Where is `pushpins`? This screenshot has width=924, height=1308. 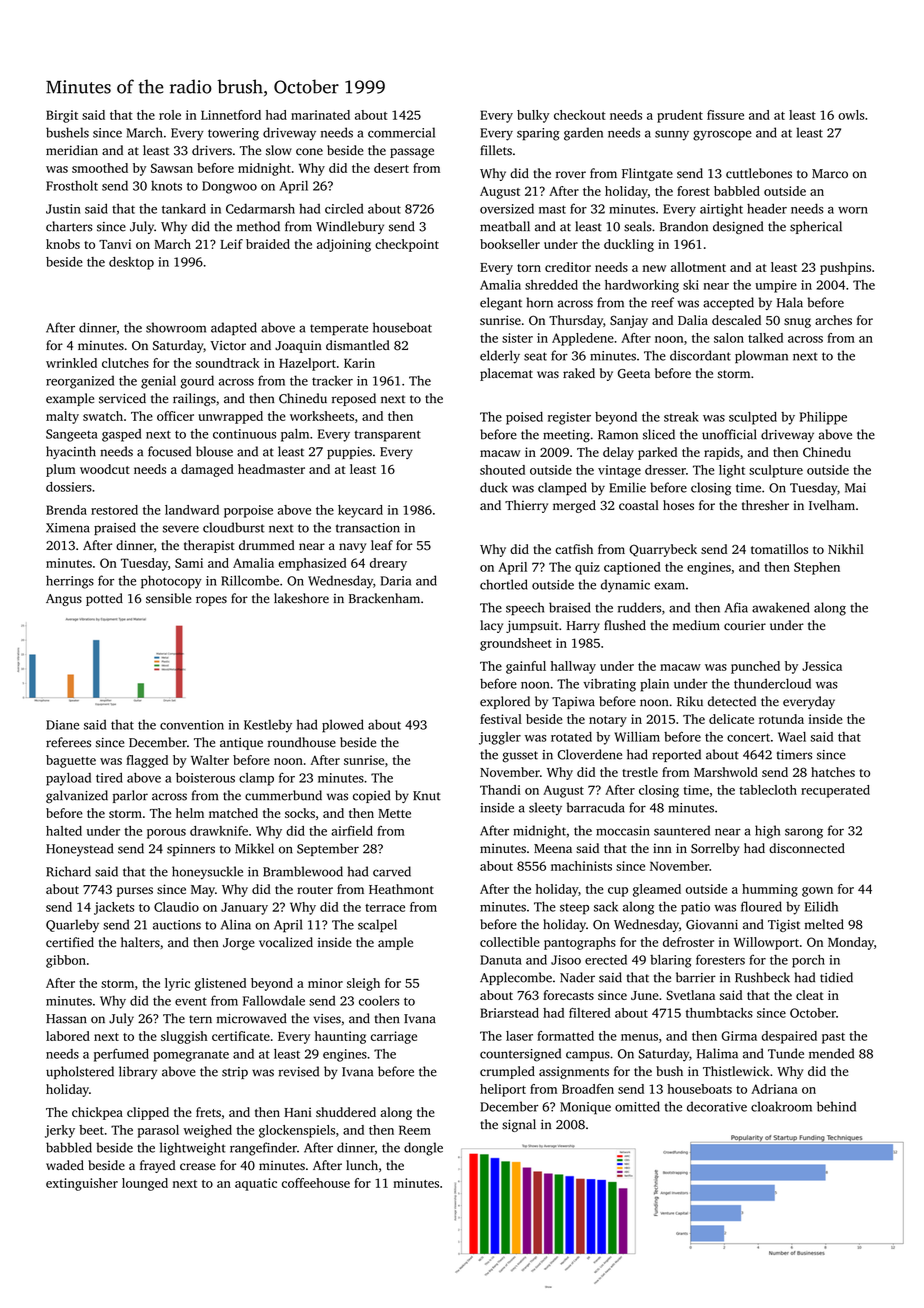 pushpins is located at coordinates (845, 268).
